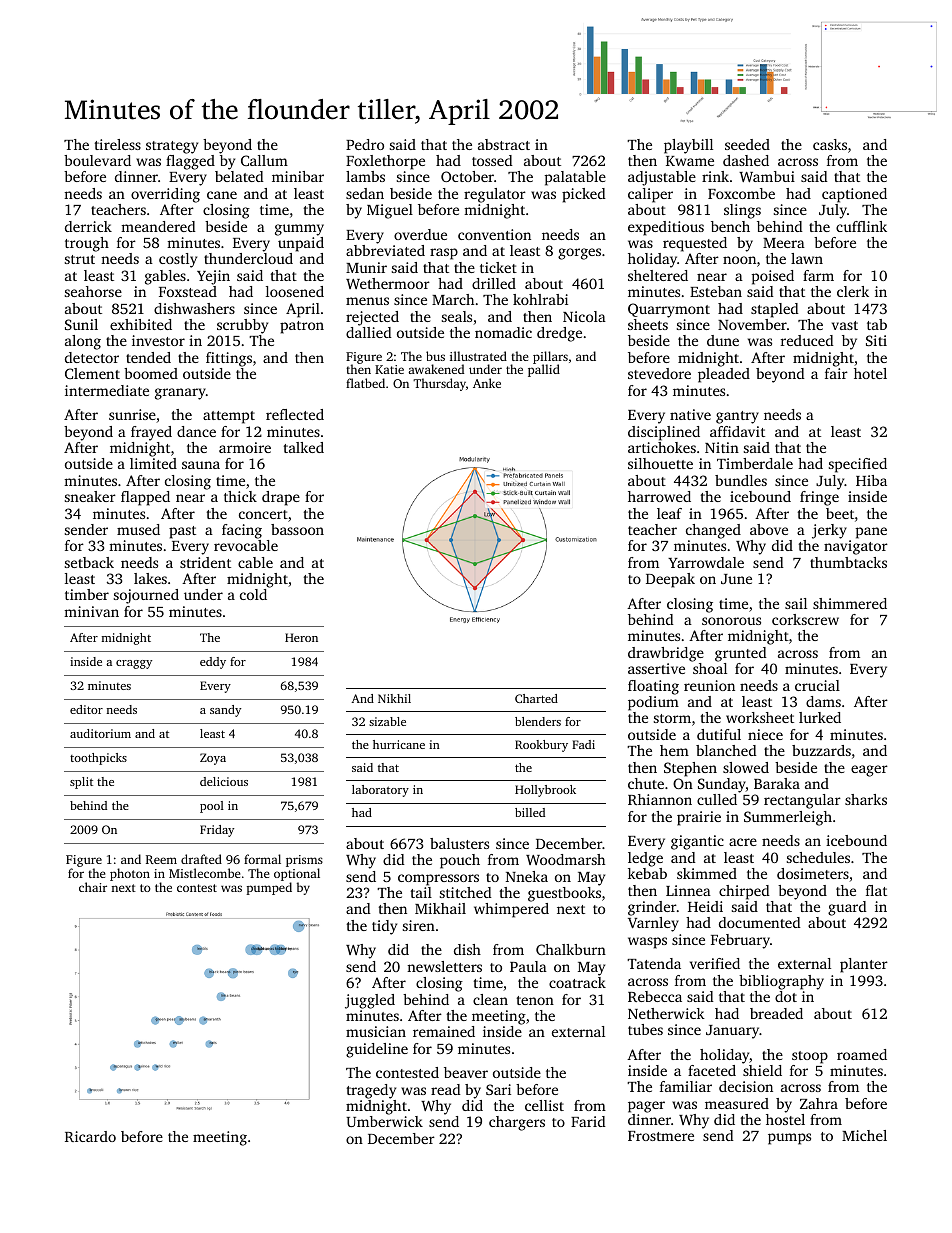  I want to click on convention, so click(494, 234).
